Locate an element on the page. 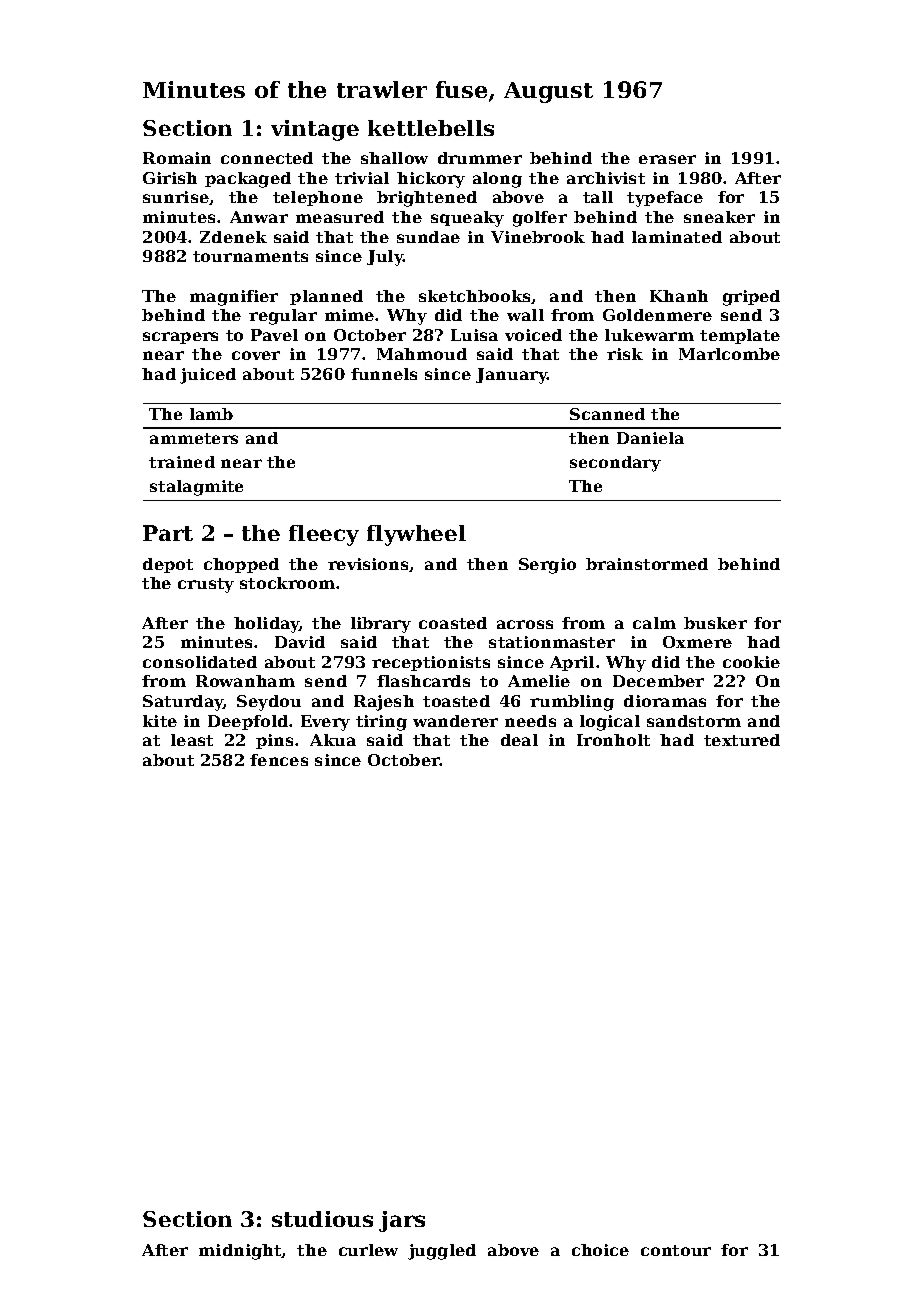 The height and width of the document is (1314, 924). Mahmoud is located at coordinates (422, 354).
